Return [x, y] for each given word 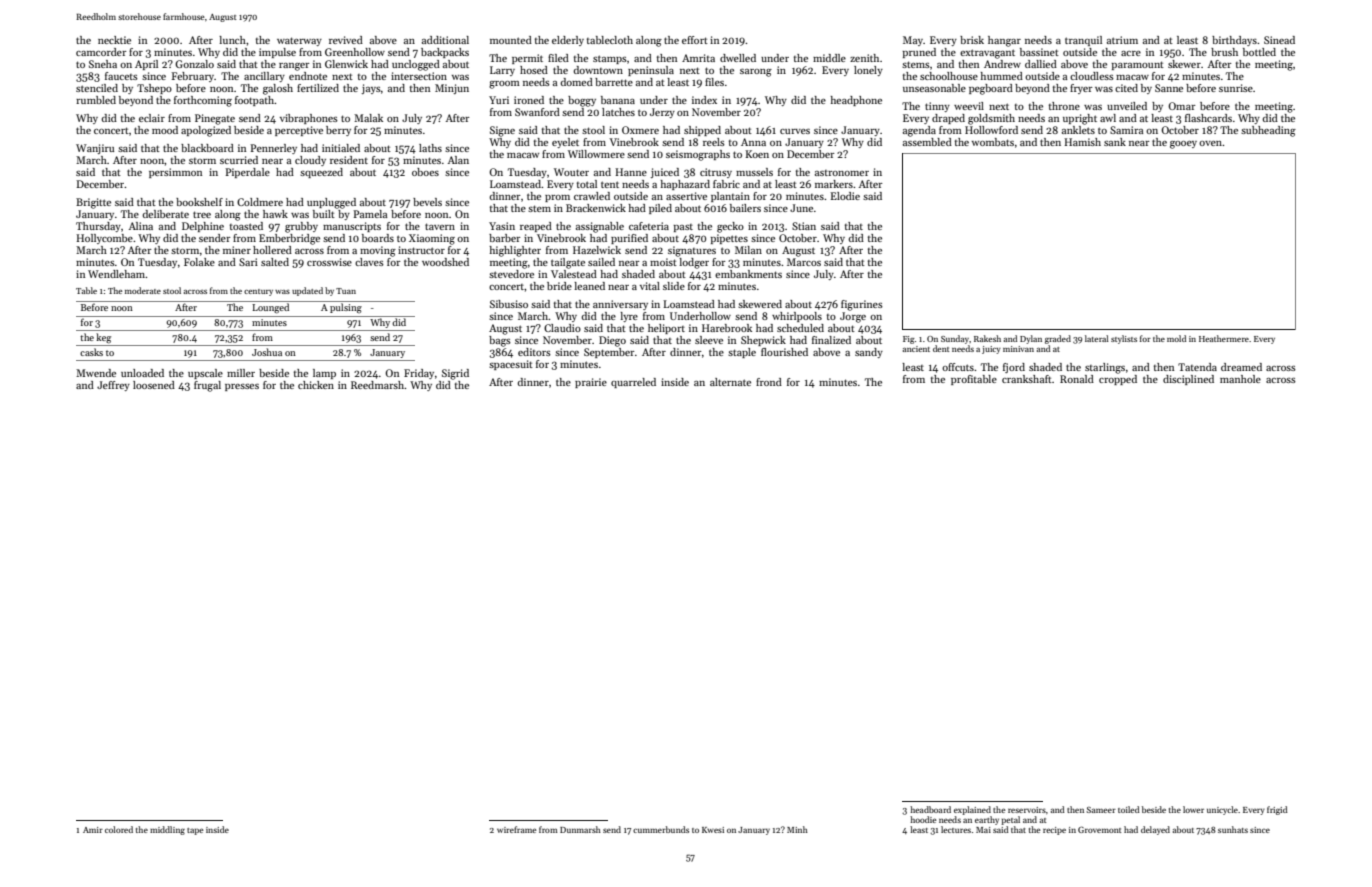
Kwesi [713, 830]
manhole [1240, 379]
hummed [1002, 76]
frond [769, 382]
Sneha [103, 64]
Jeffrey [113, 386]
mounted [511, 40]
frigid [1277, 810]
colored [119, 829]
